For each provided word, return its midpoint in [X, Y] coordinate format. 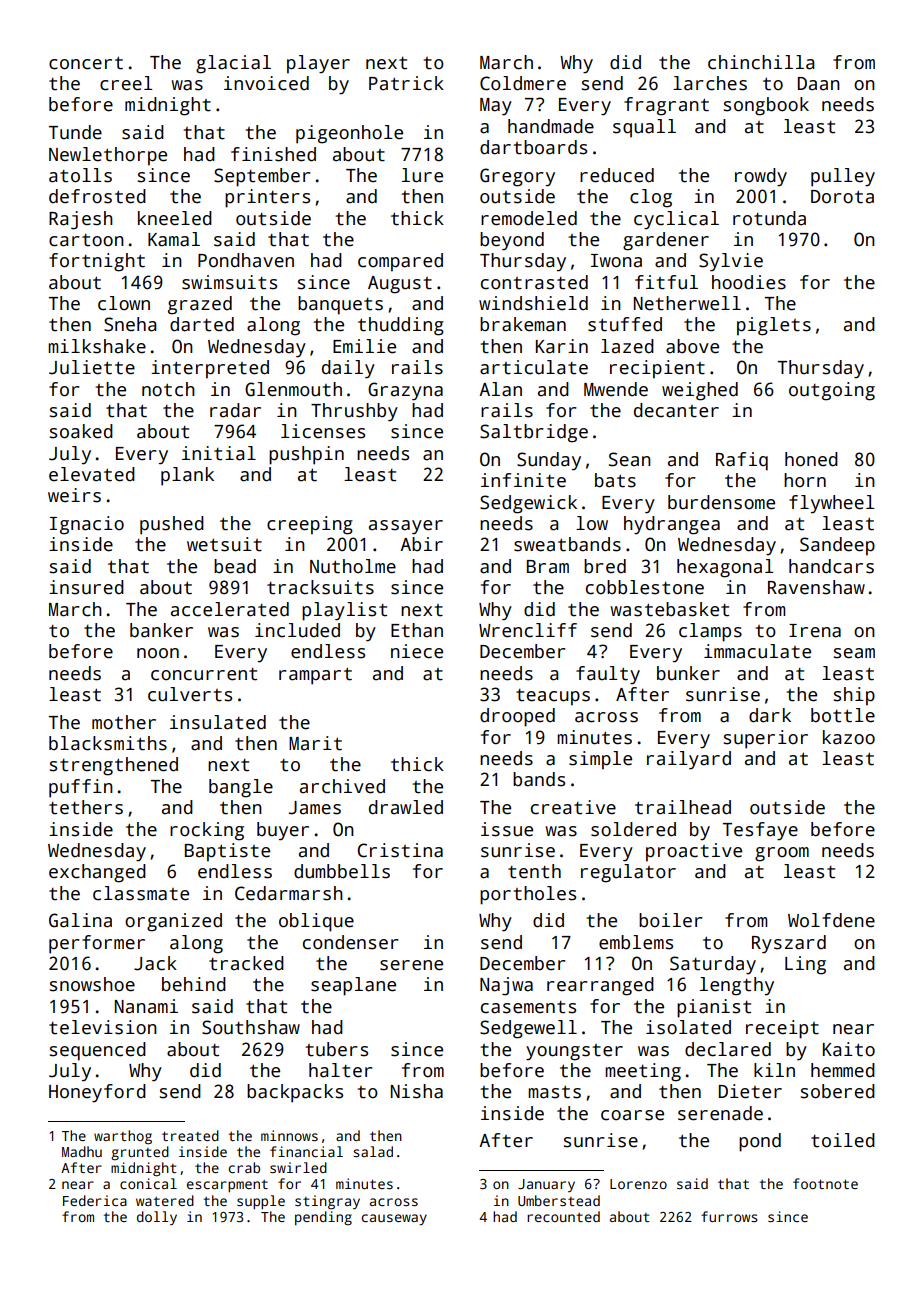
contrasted [534, 282]
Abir [421, 544]
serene [411, 965]
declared [728, 1049]
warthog [123, 1137]
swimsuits [229, 282]
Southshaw [251, 1027]
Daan [819, 84]
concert [86, 63]
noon [158, 653]
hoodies [749, 282]
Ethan [417, 630]
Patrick [406, 83]
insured [86, 587]
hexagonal [725, 568]
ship [854, 696]
